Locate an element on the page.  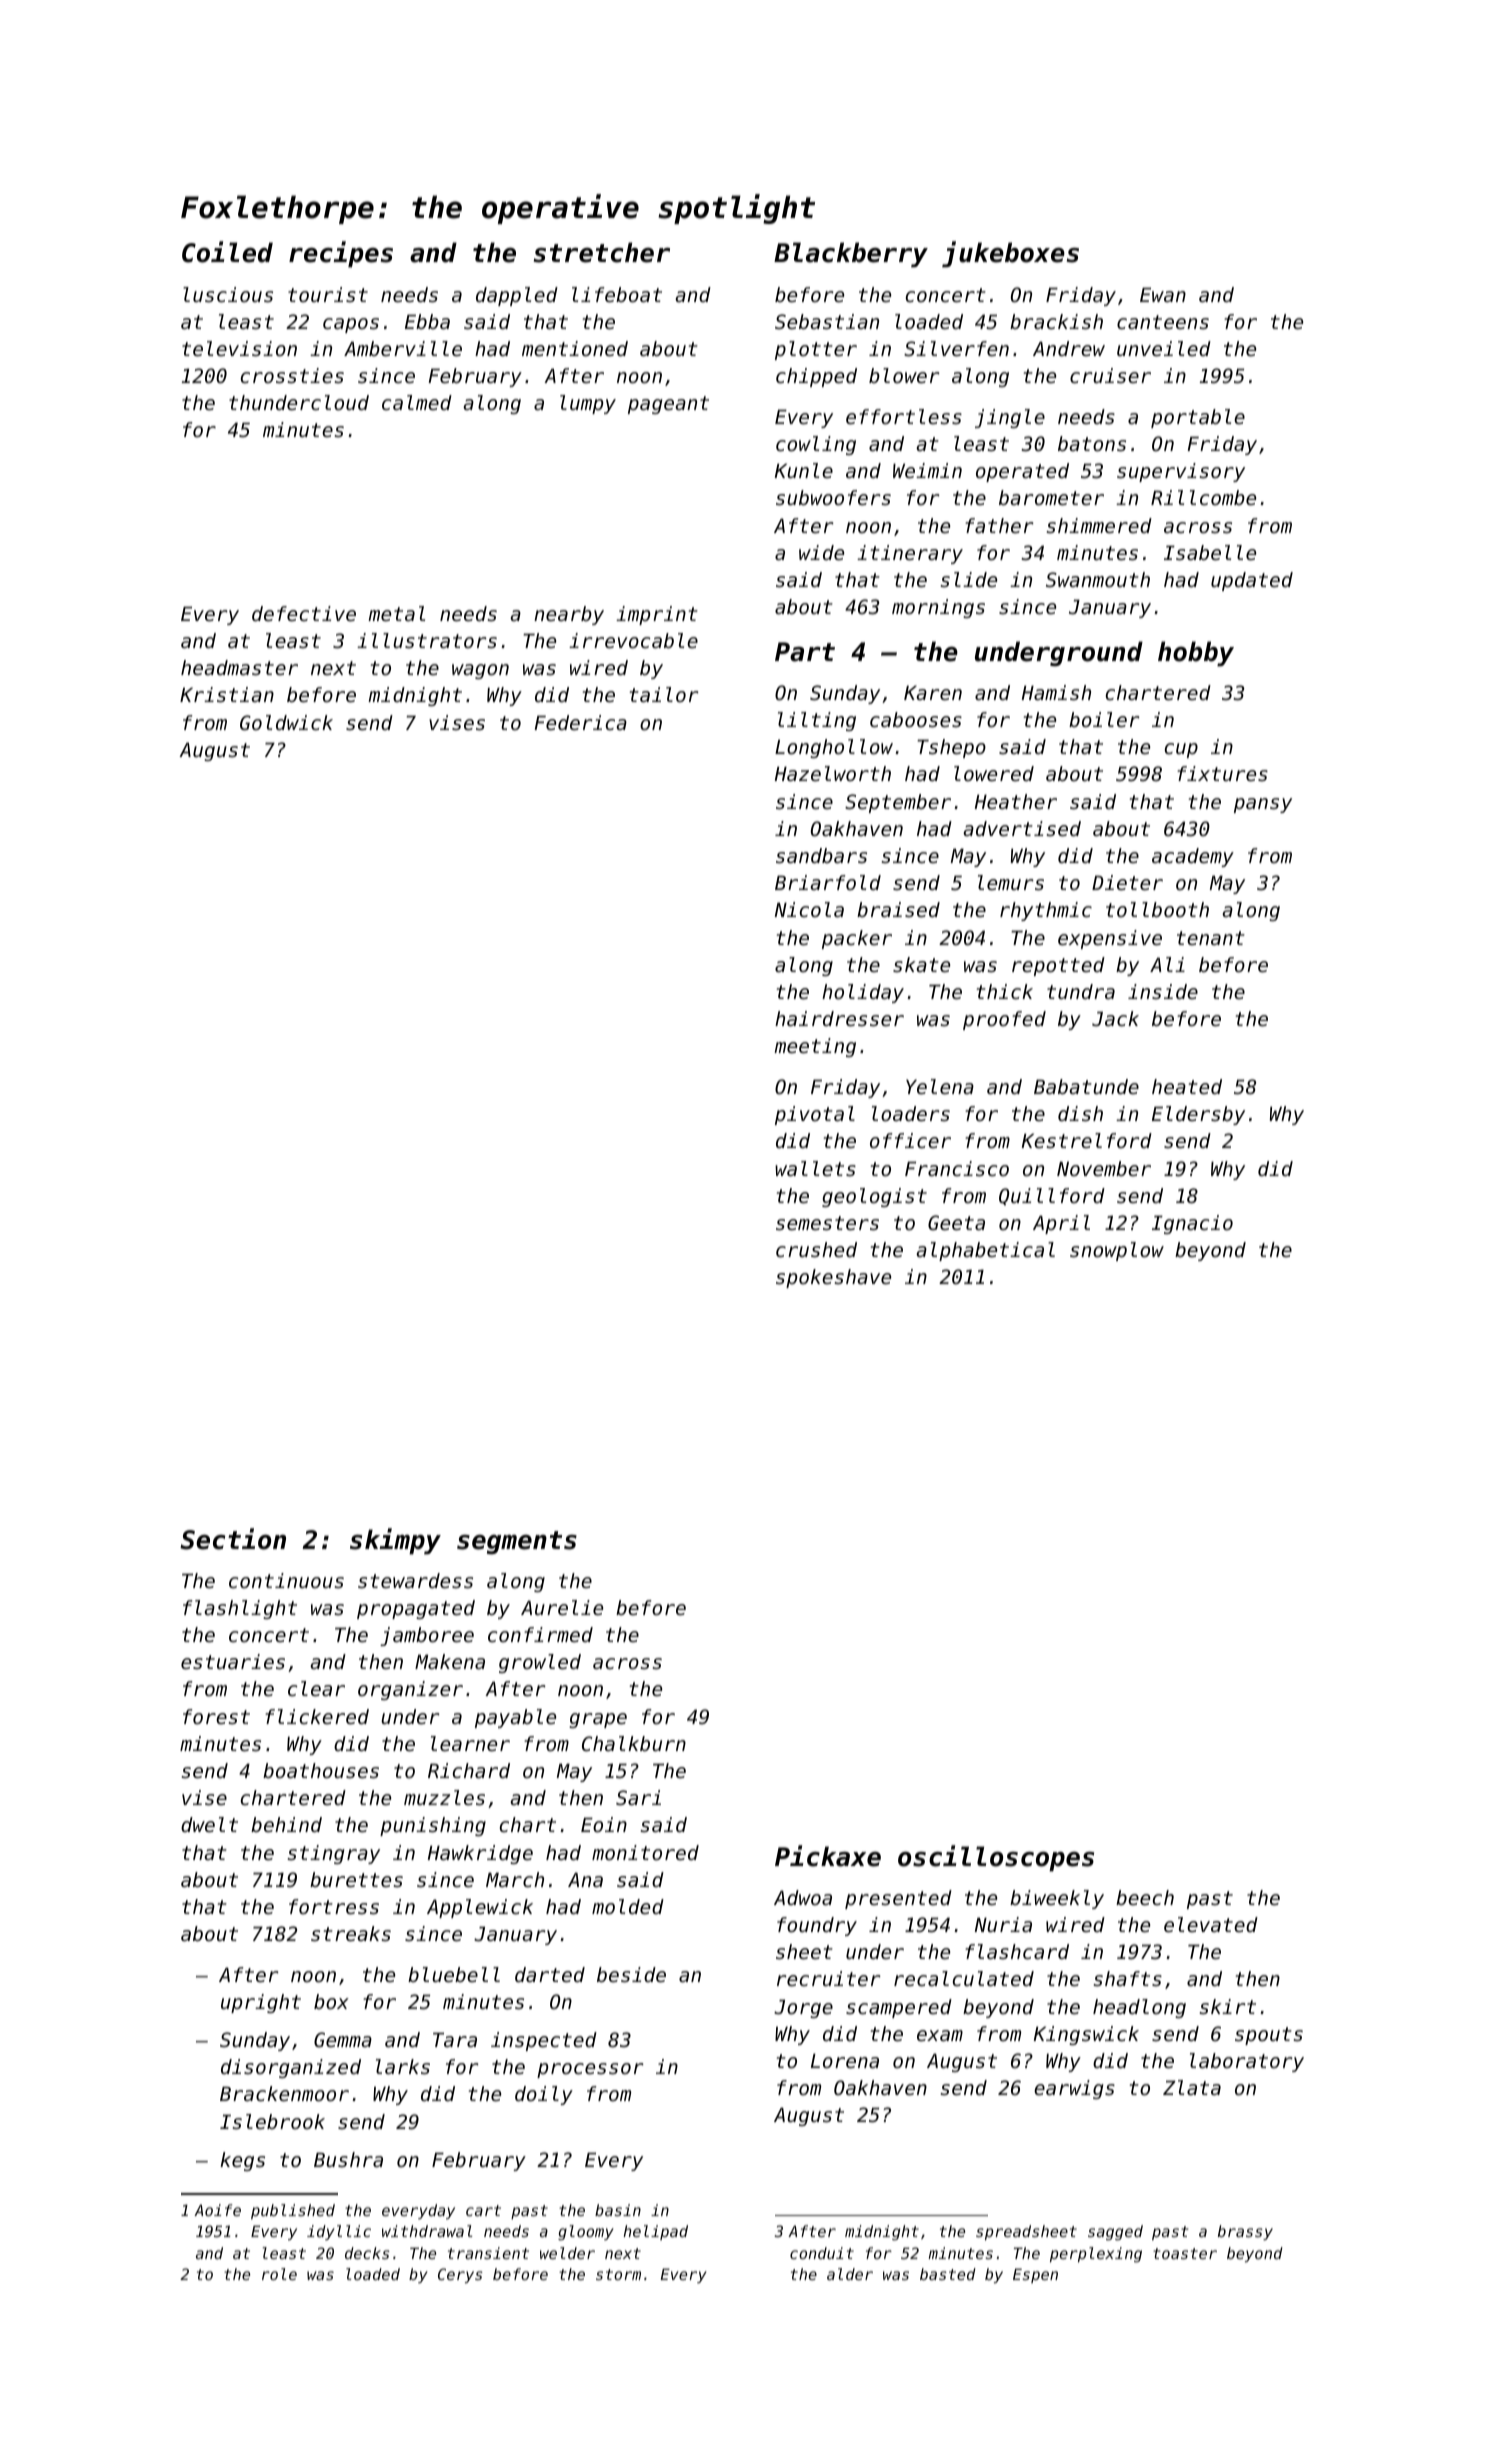
Espen is located at coordinates (1035, 2275).
